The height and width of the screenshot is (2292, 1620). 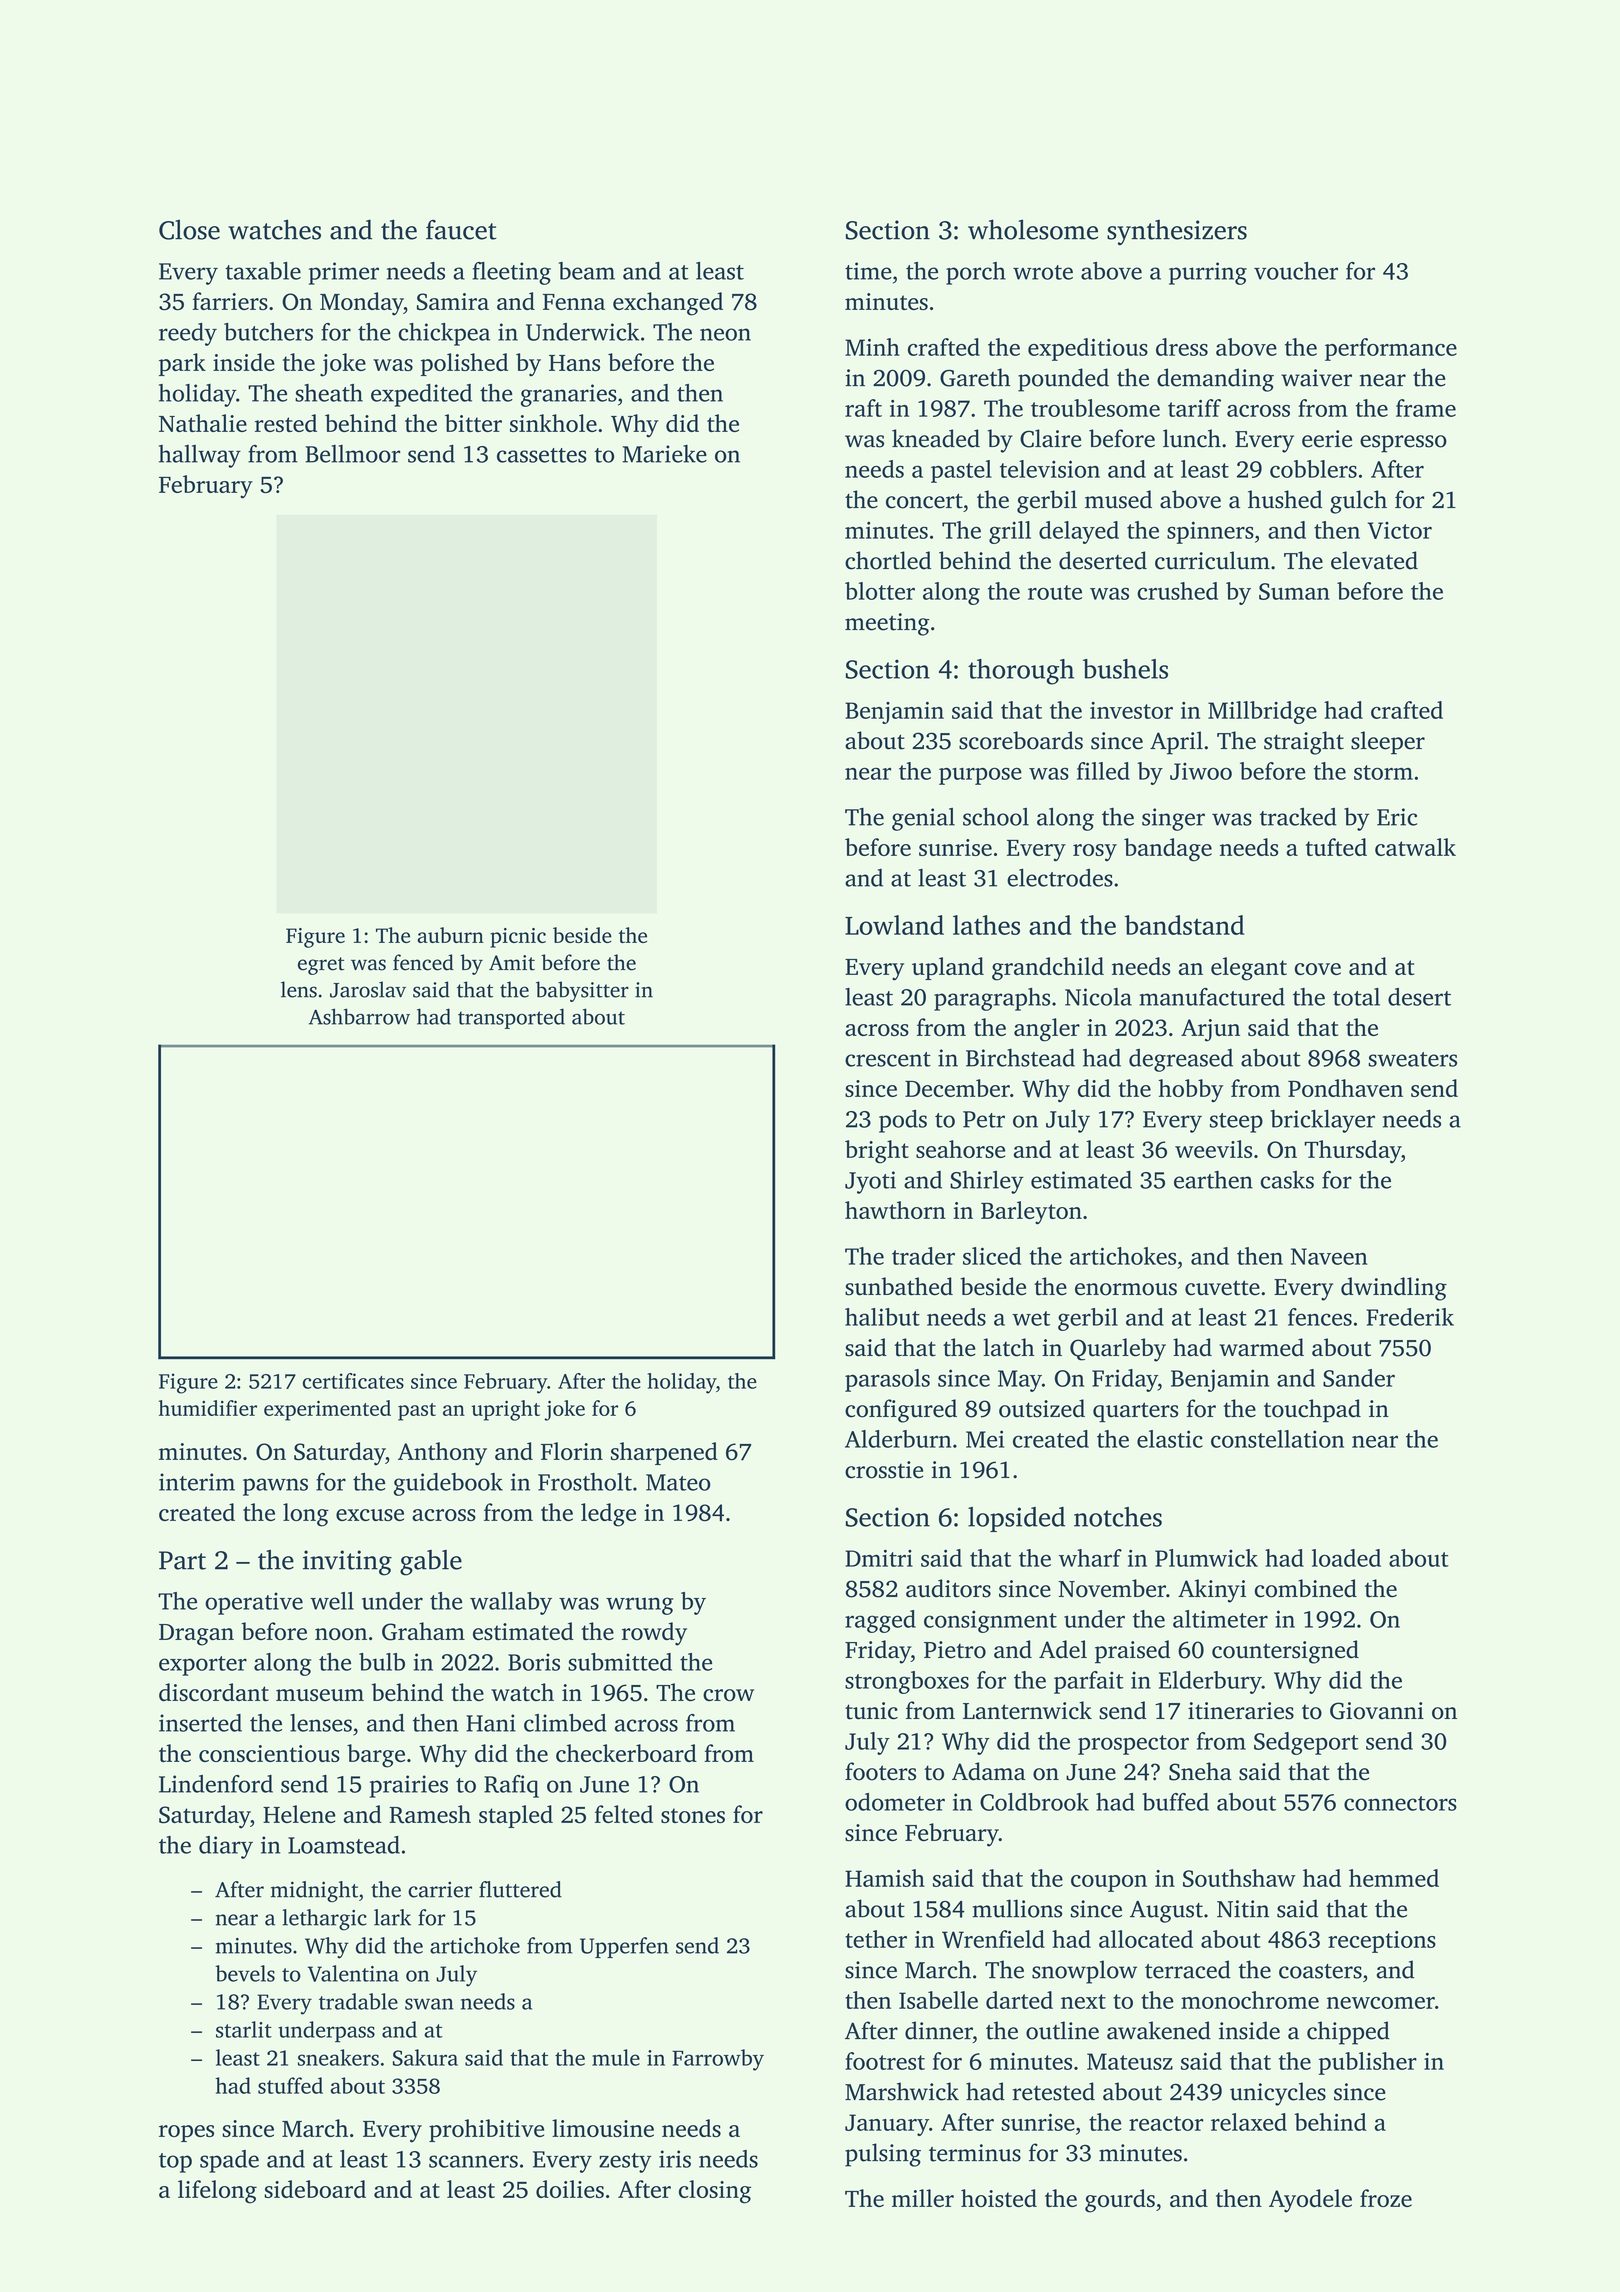 I want to click on neon, so click(x=725, y=334).
